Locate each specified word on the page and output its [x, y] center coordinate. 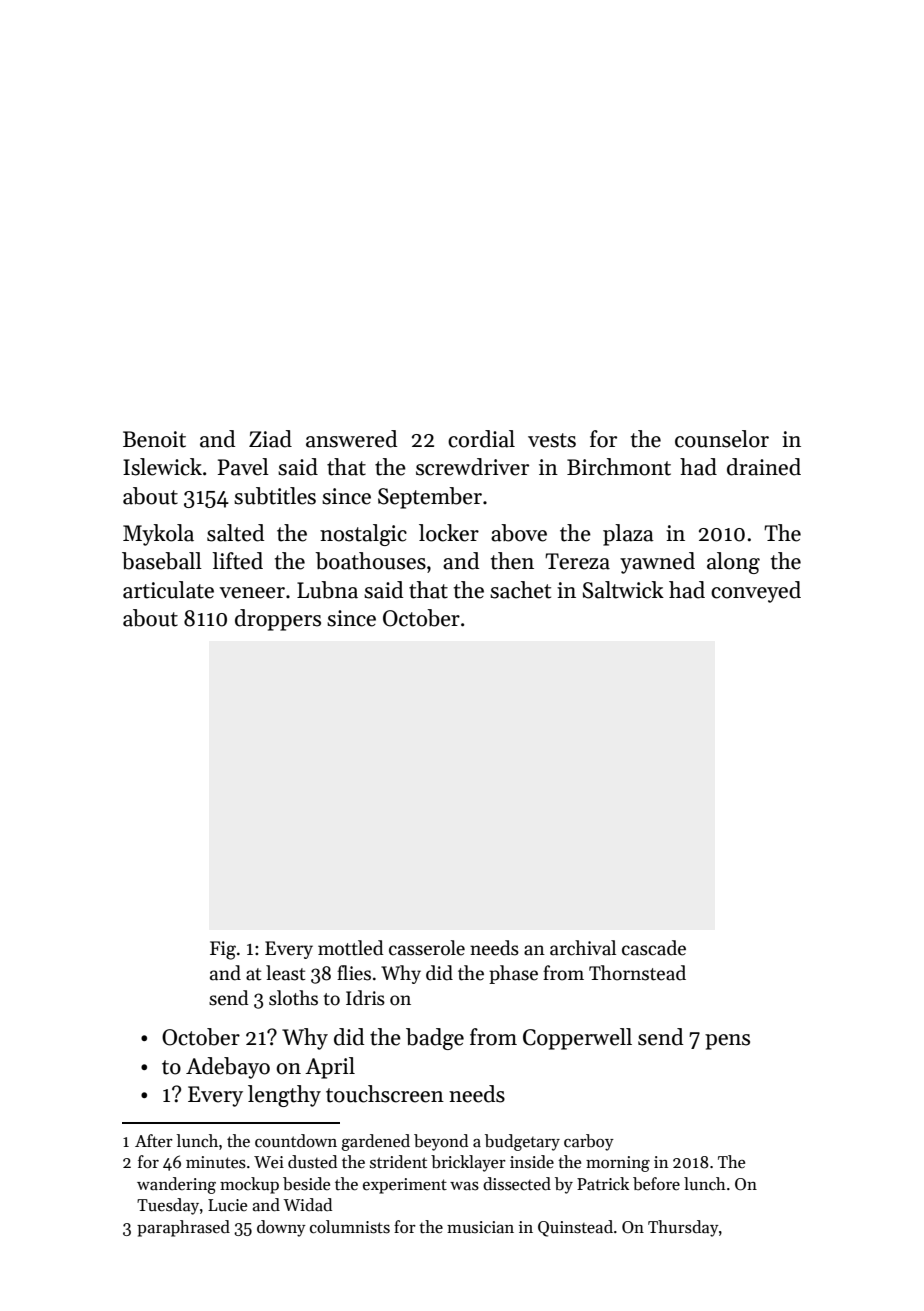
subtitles [275, 496]
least [285, 973]
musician [480, 1227]
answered [351, 439]
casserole [427, 948]
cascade [654, 948]
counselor [722, 439]
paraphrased [183, 1228]
